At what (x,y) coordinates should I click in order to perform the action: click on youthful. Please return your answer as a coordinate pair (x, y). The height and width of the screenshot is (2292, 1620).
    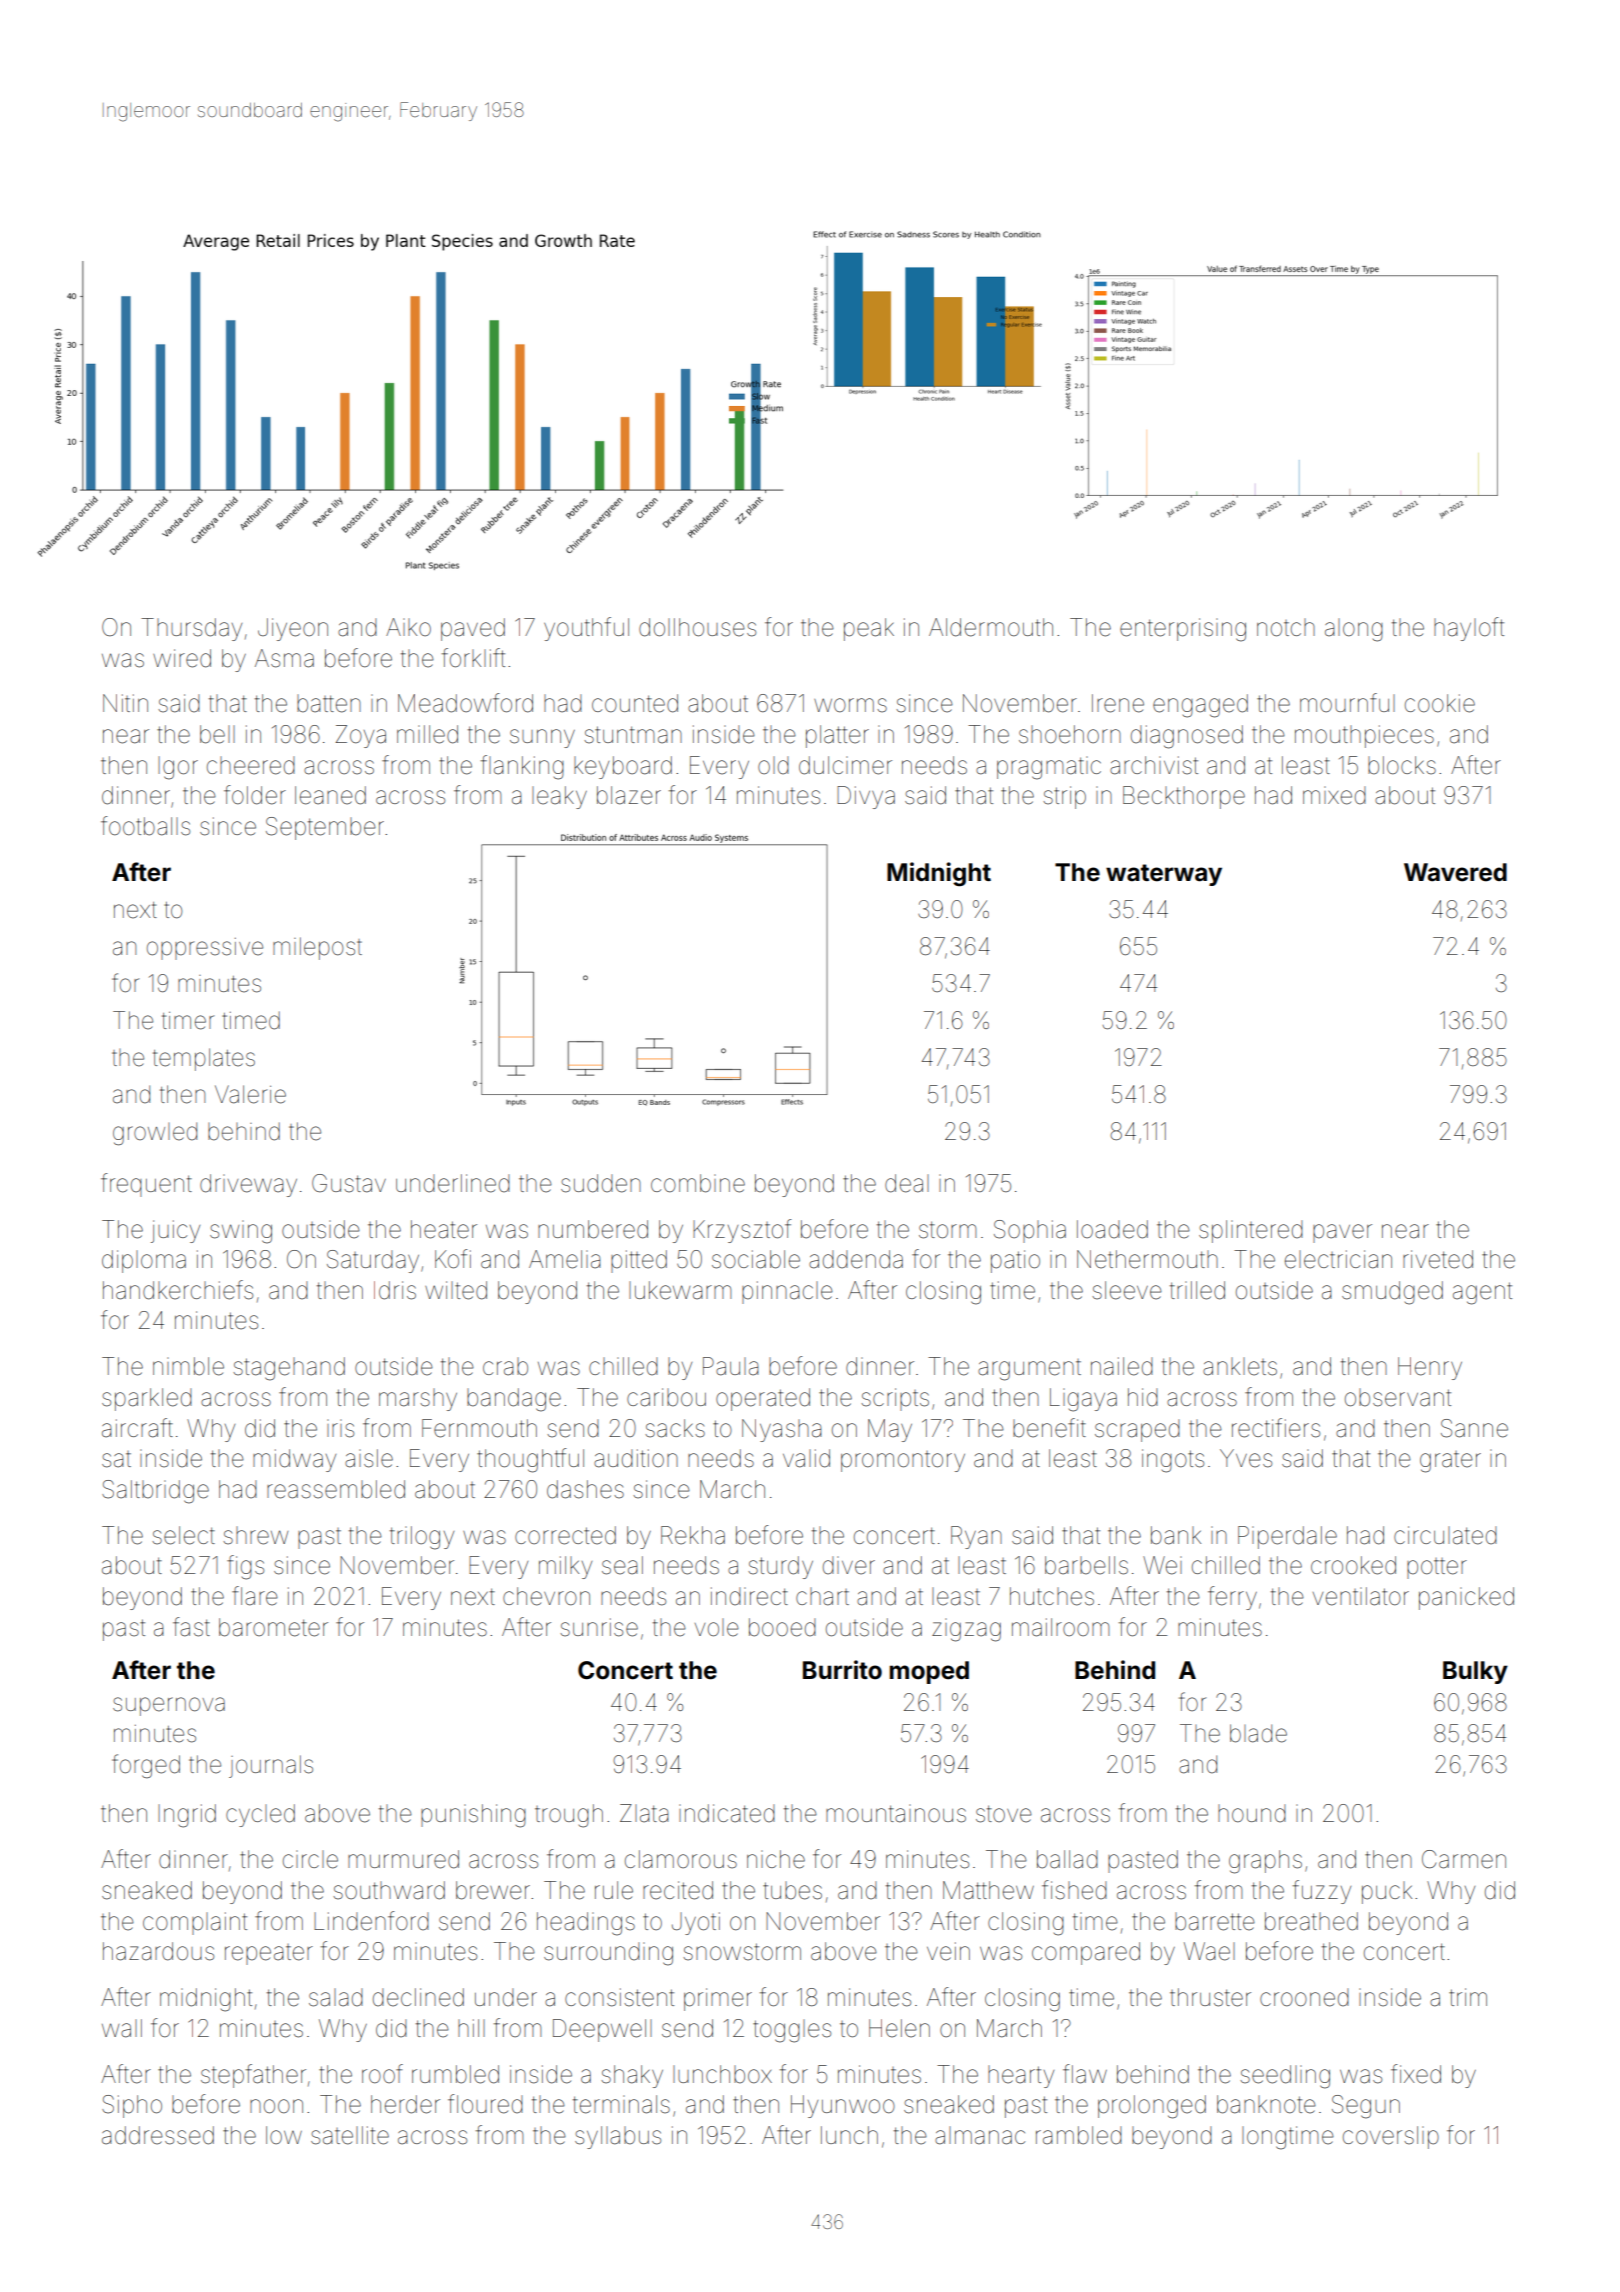
    Looking at the image, I should click on (586, 629).
